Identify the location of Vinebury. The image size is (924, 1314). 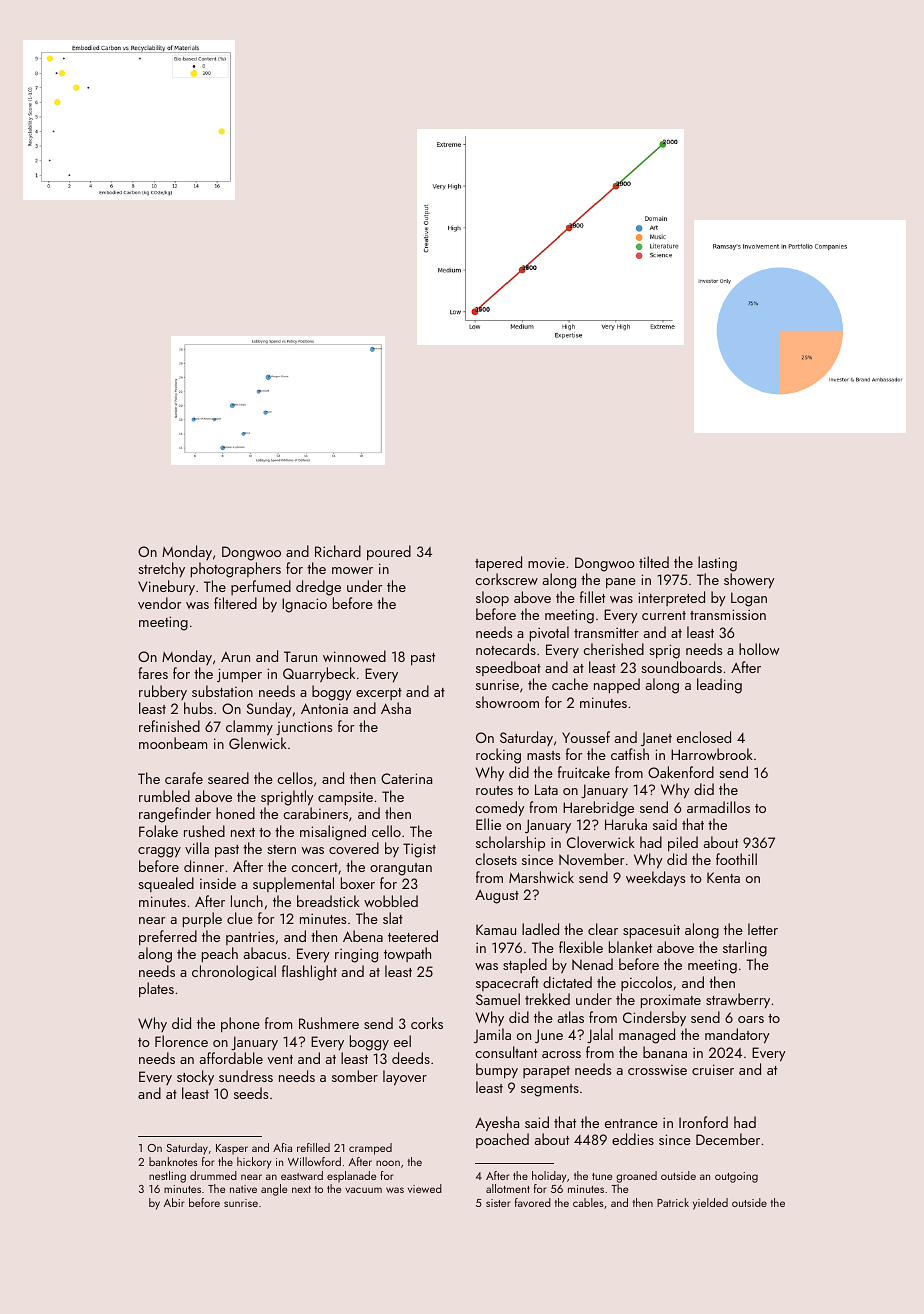
(166, 587).
